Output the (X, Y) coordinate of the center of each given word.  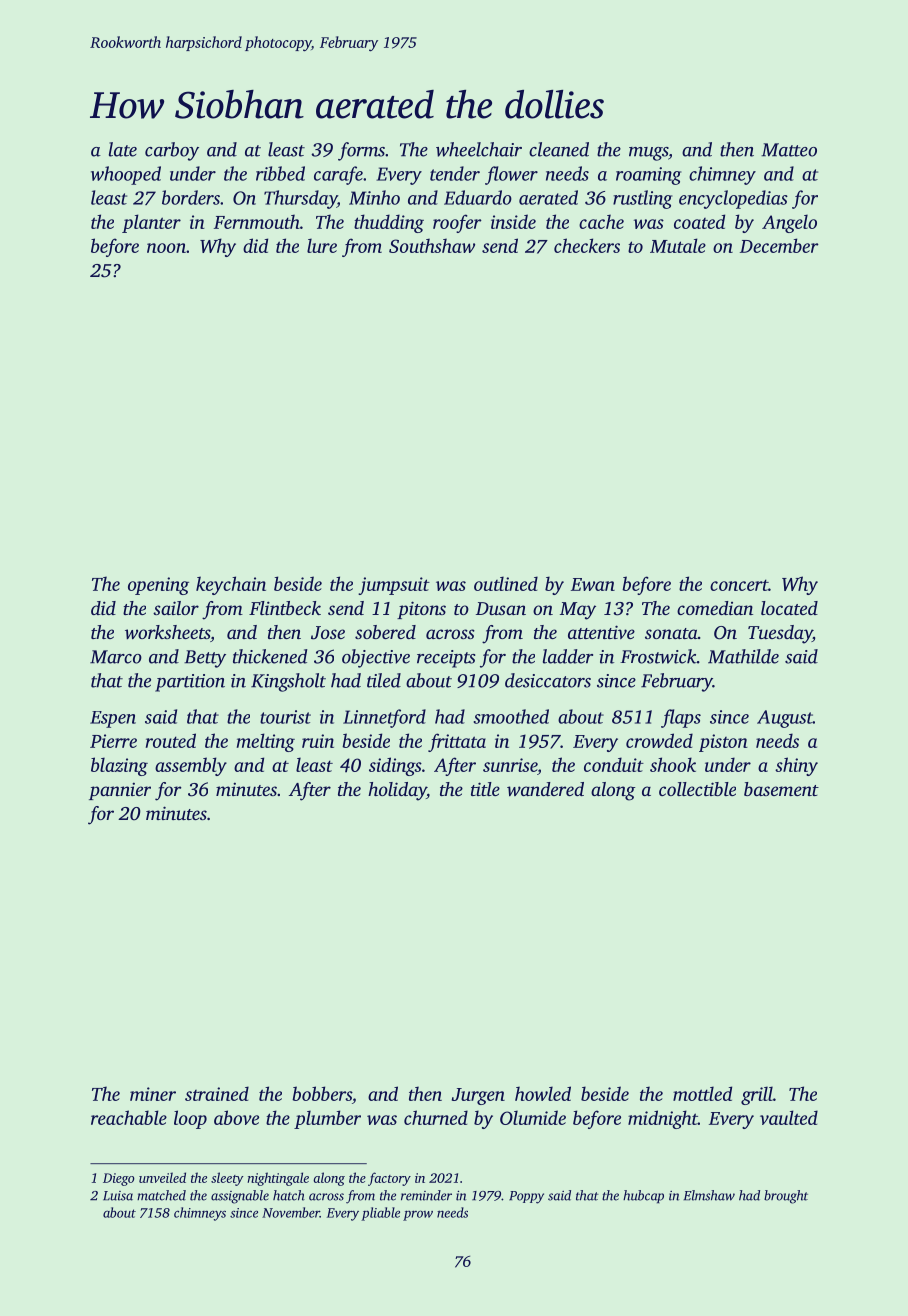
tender (455, 173)
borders (191, 197)
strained (217, 1093)
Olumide (533, 1117)
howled (543, 1093)
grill (757, 1095)
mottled (702, 1093)
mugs (648, 154)
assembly (191, 766)
